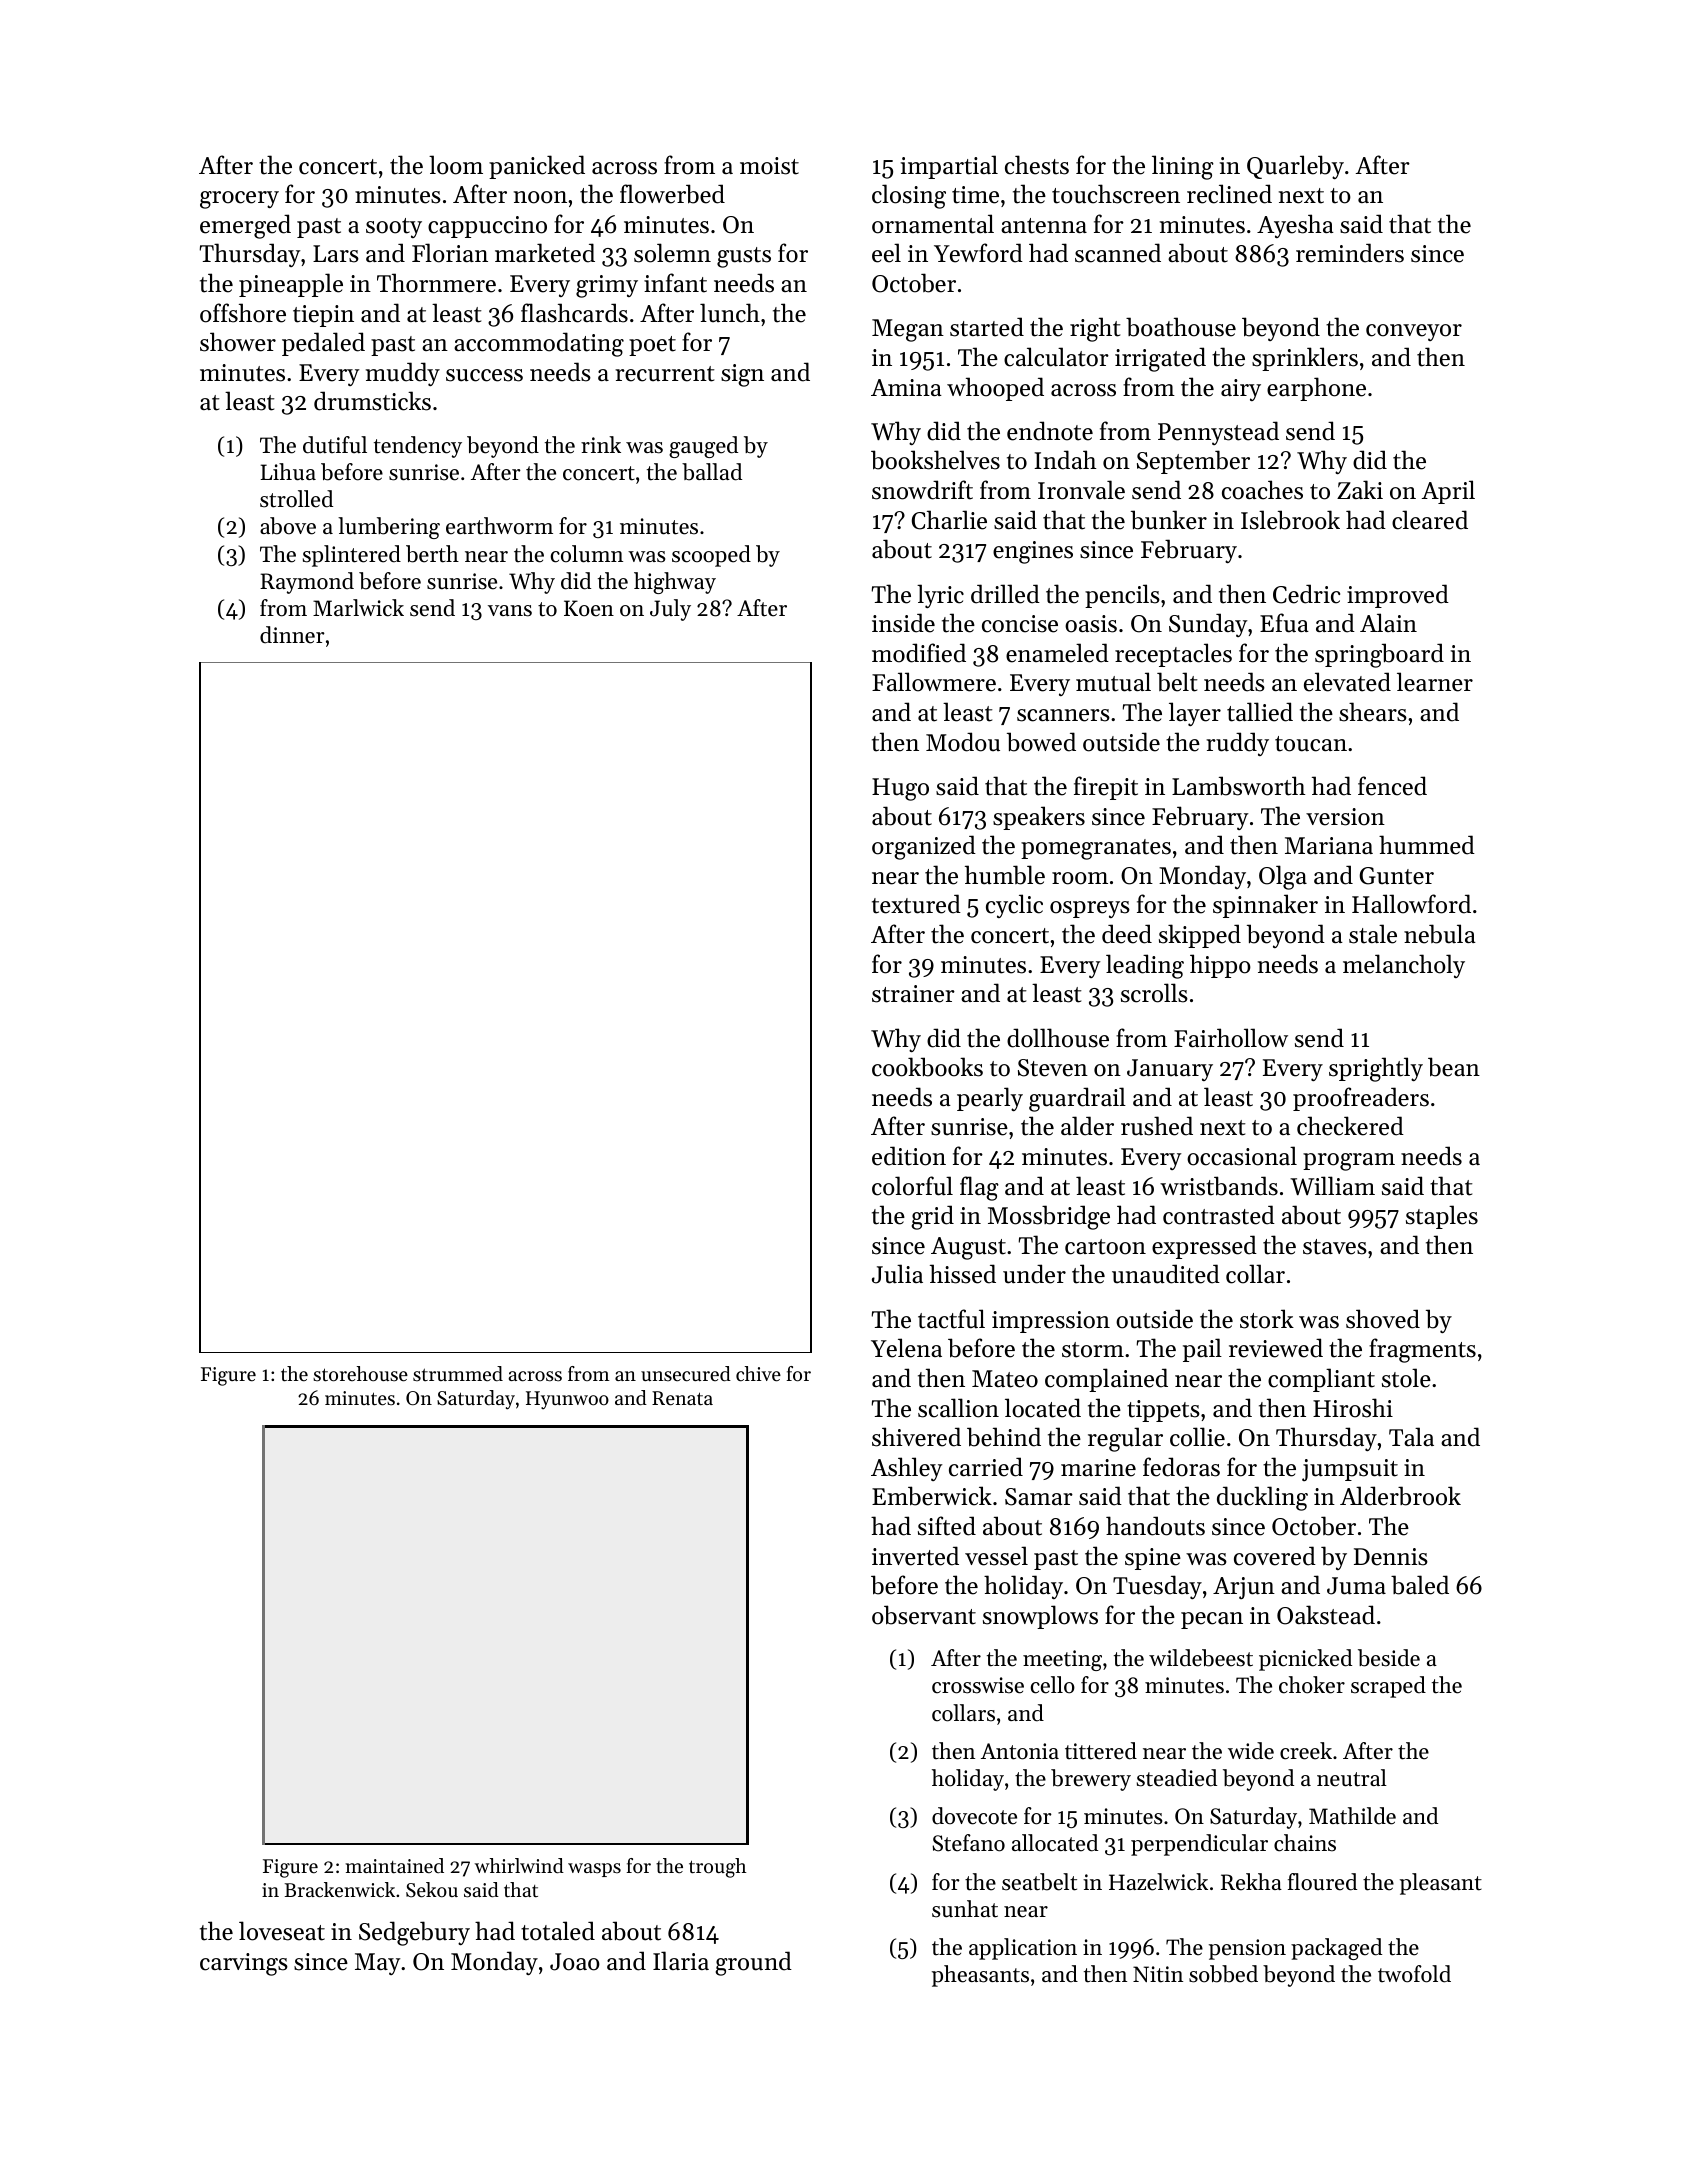 The image size is (1683, 2178). Describe the element at coordinates (1295, 167) in the screenshot. I see `Quarleby` at that location.
